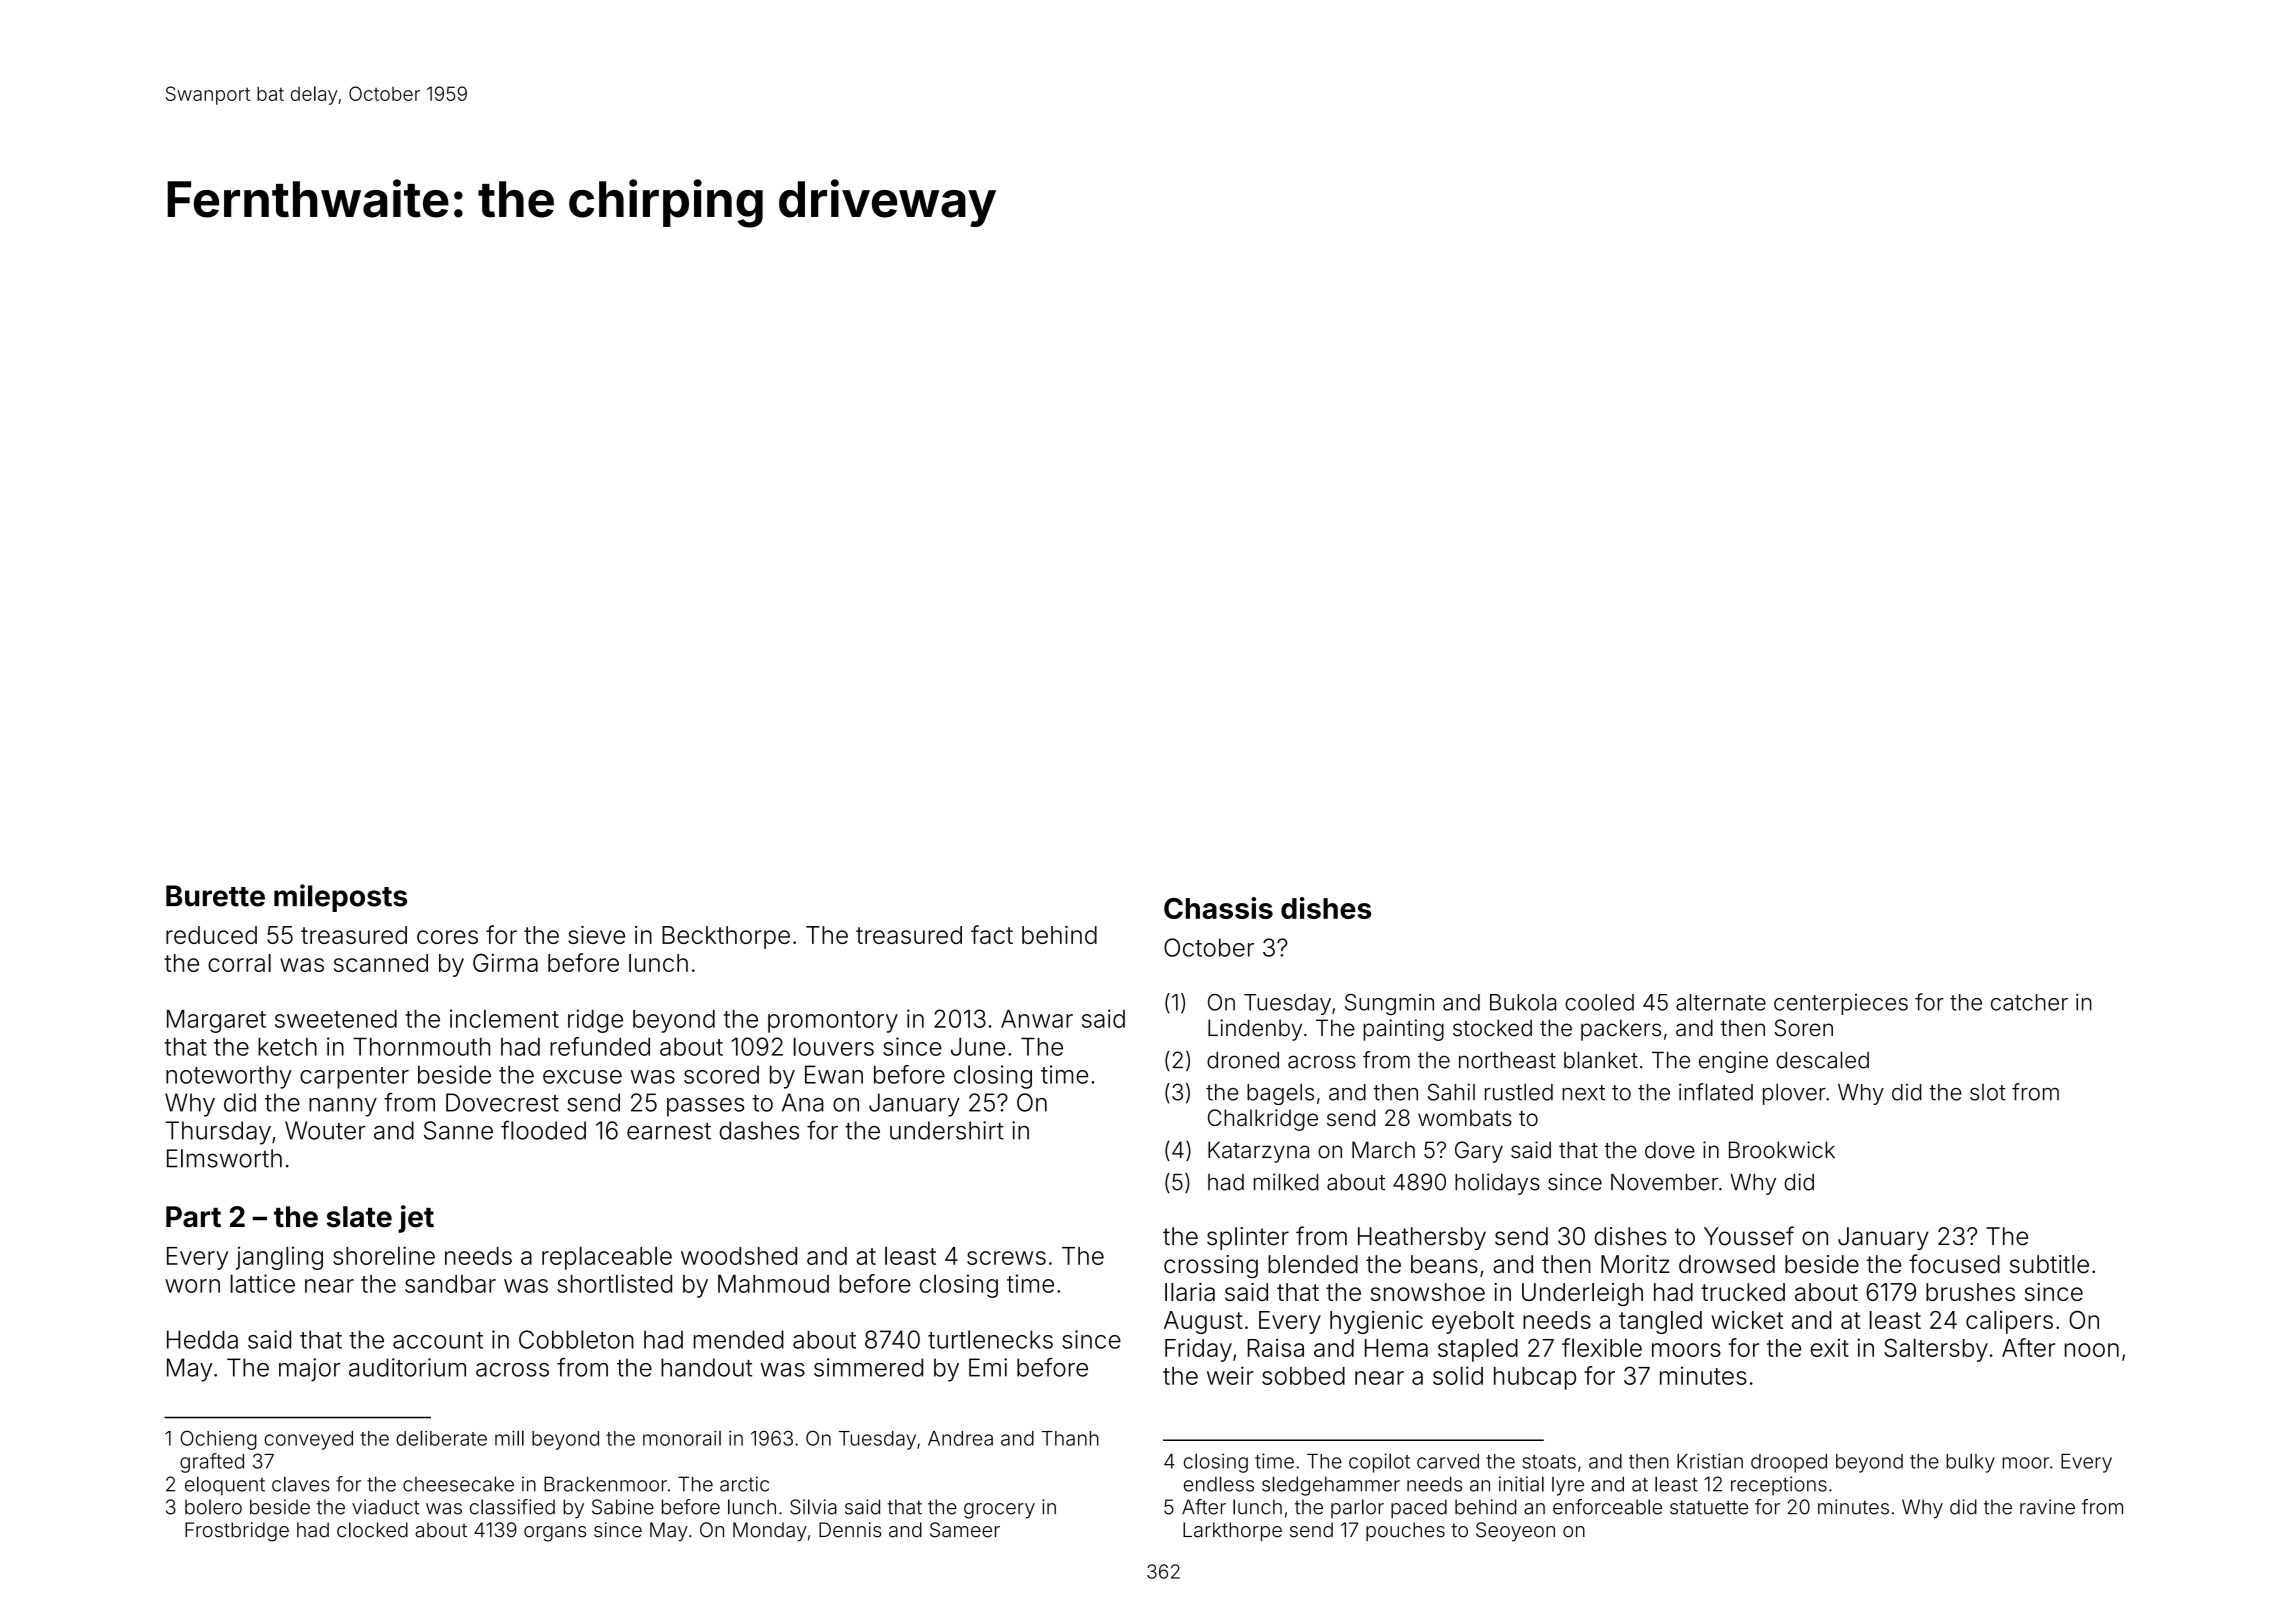 The width and height of the screenshot is (2292, 1620). Describe the element at coordinates (1218, 908) in the screenshot. I see `Chassis` at that location.
